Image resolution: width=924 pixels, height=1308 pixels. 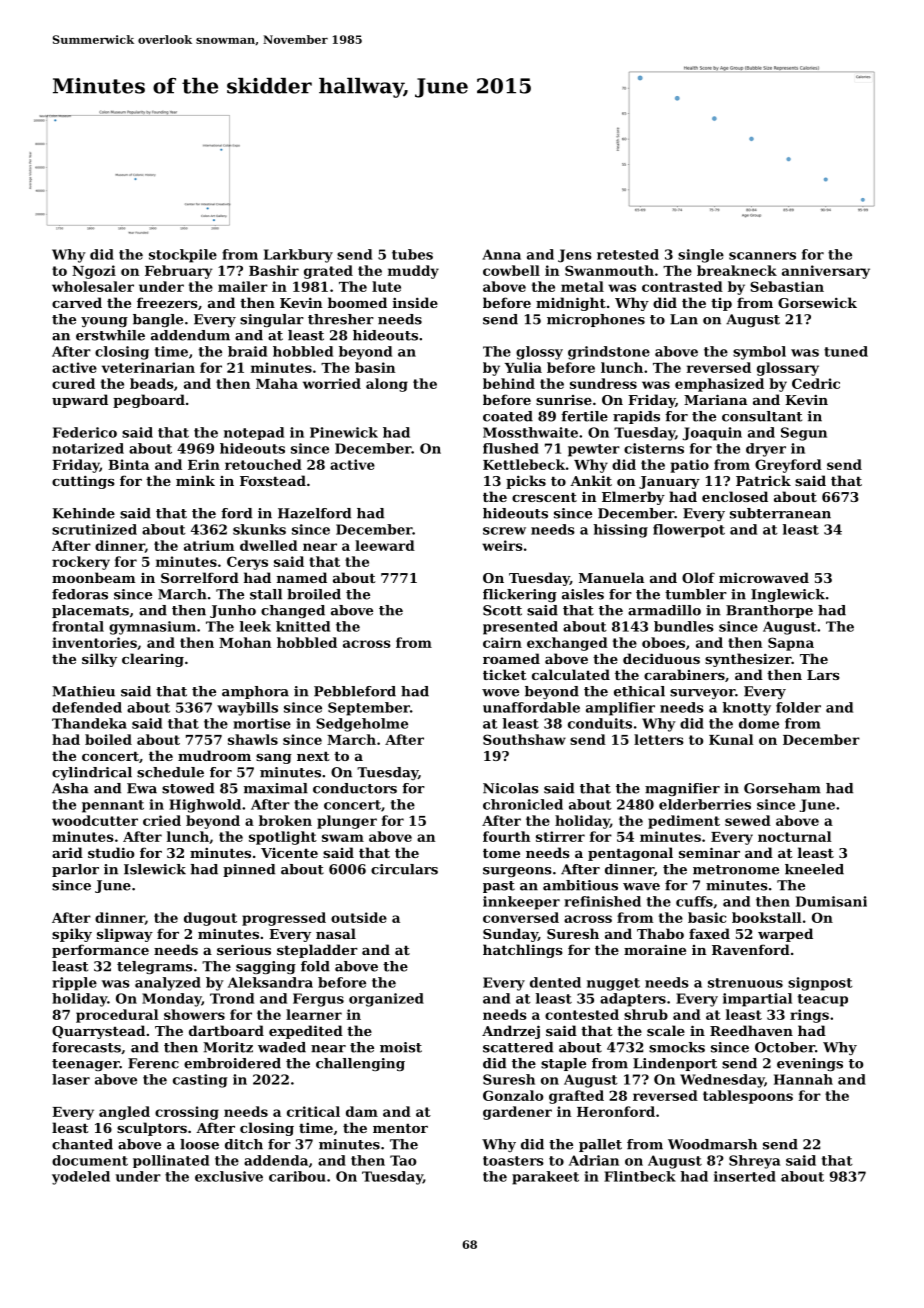 What do you see at coordinates (94, 272) in the screenshot?
I see `Ngozi` at bounding box center [94, 272].
